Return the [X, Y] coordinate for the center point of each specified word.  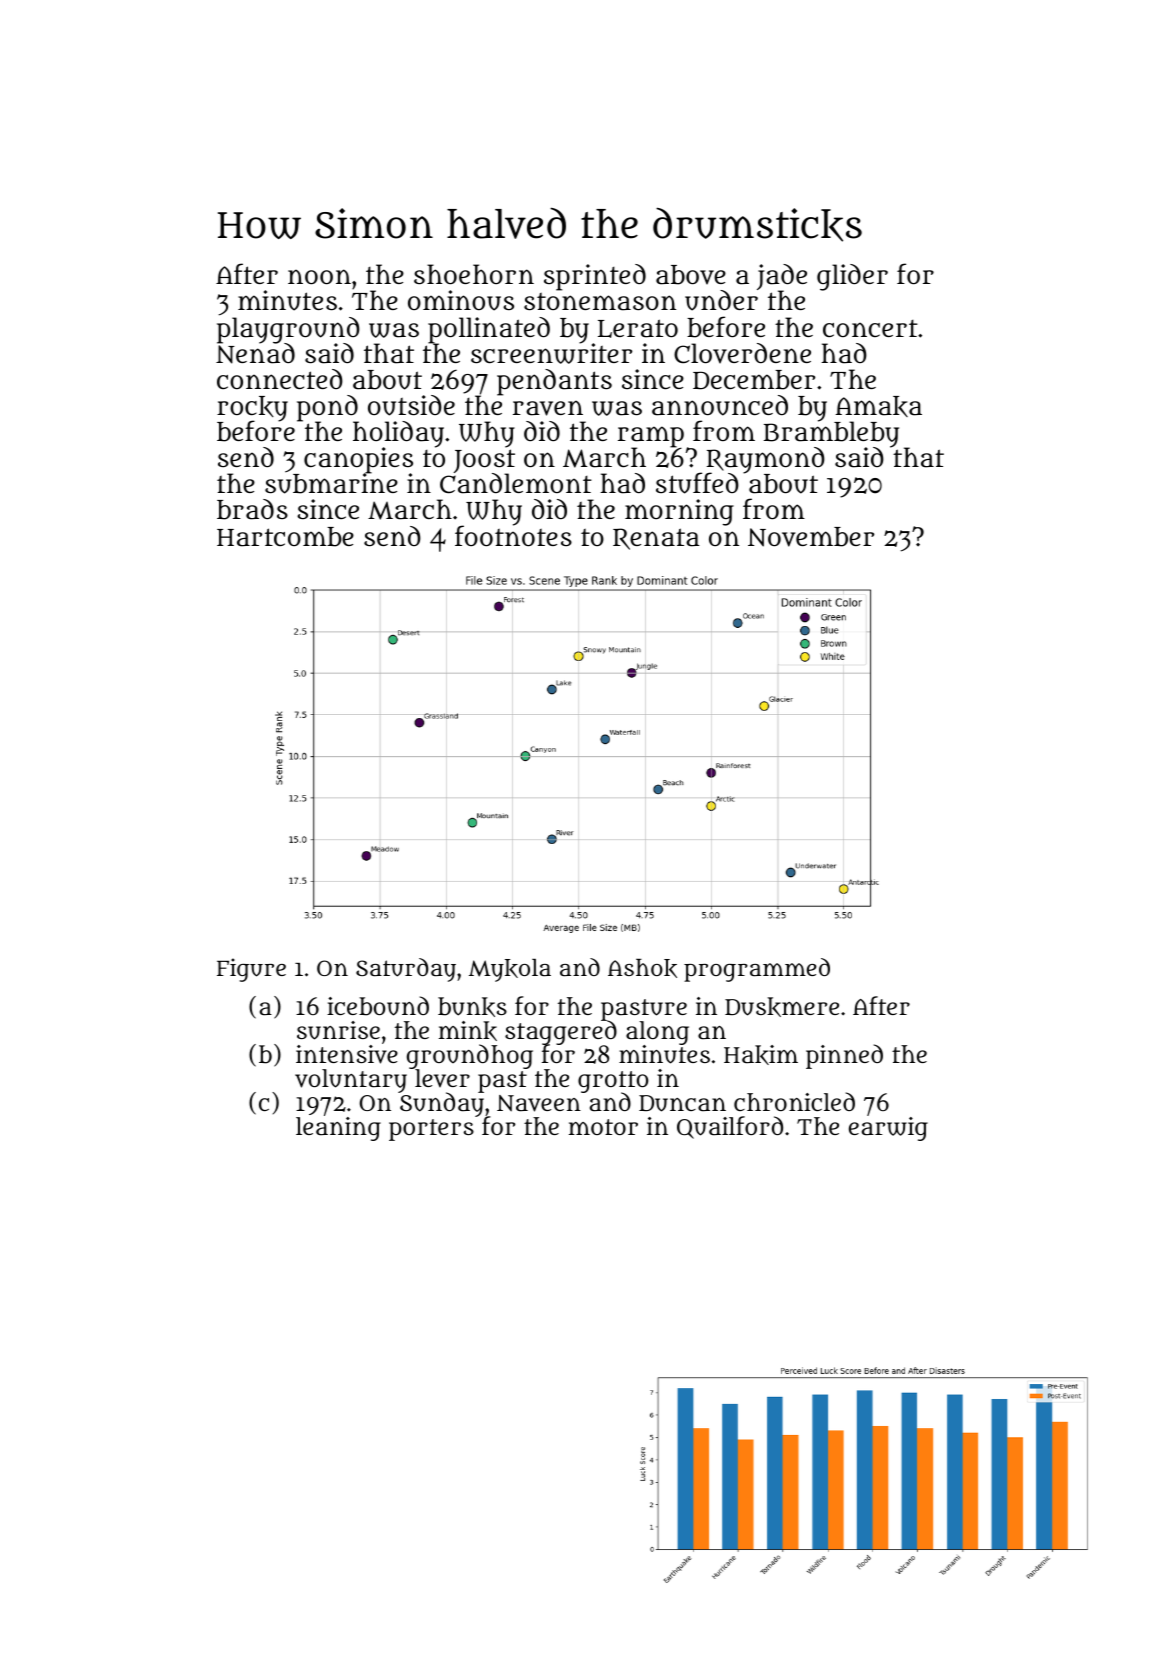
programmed [757, 970]
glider [852, 277]
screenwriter [551, 353]
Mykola [510, 970]
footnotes [513, 536]
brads [252, 509]
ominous [461, 300]
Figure [251, 970]
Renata [656, 539]
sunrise [338, 1030]
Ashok [642, 968]
